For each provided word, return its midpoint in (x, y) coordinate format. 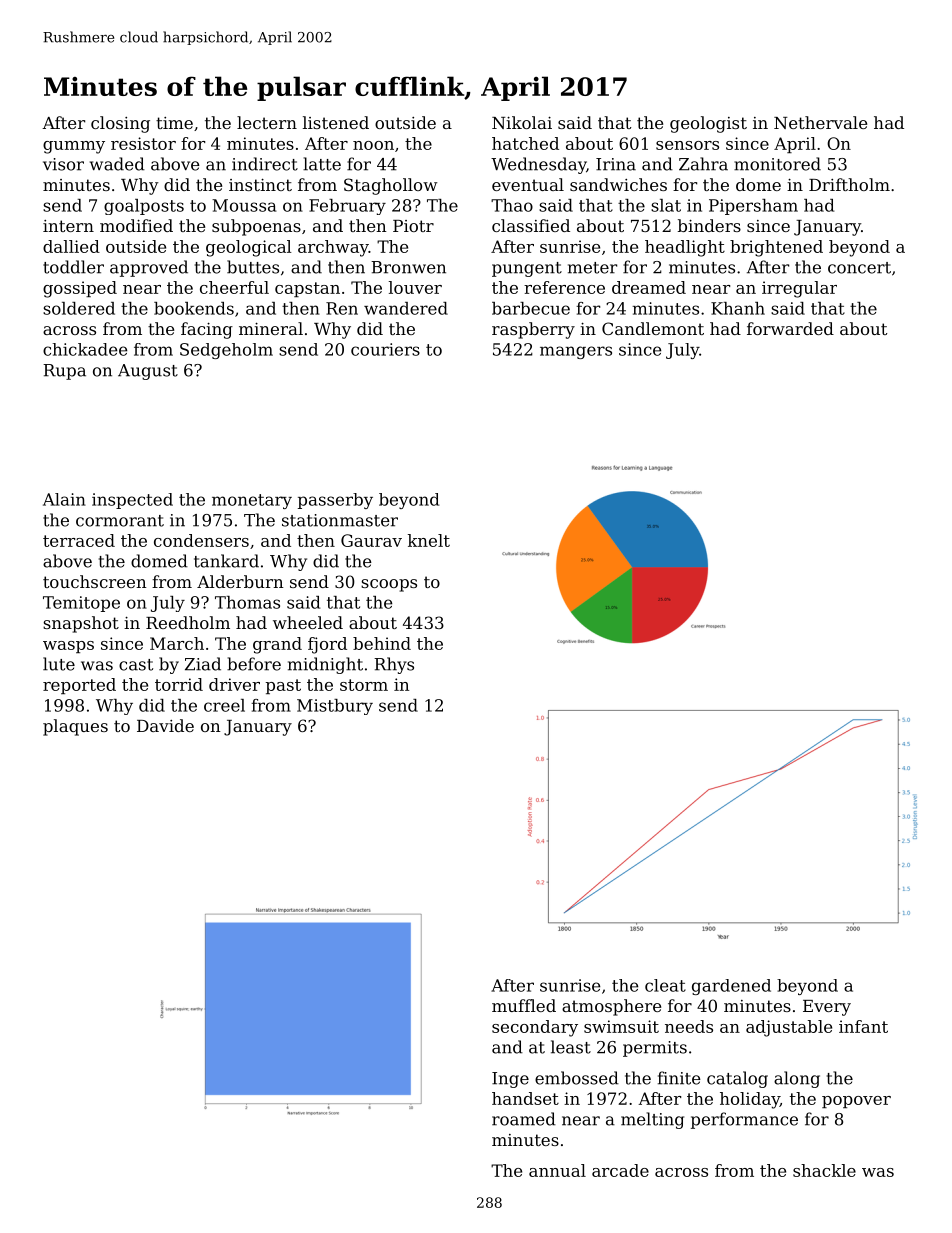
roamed (524, 1119)
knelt (429, 540)
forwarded (790, 328)
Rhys (394, 665)
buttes (253, 267)
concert (859, 268)
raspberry (533, 330)
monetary (252, 501)
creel (224, 705)
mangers (576, 352)
